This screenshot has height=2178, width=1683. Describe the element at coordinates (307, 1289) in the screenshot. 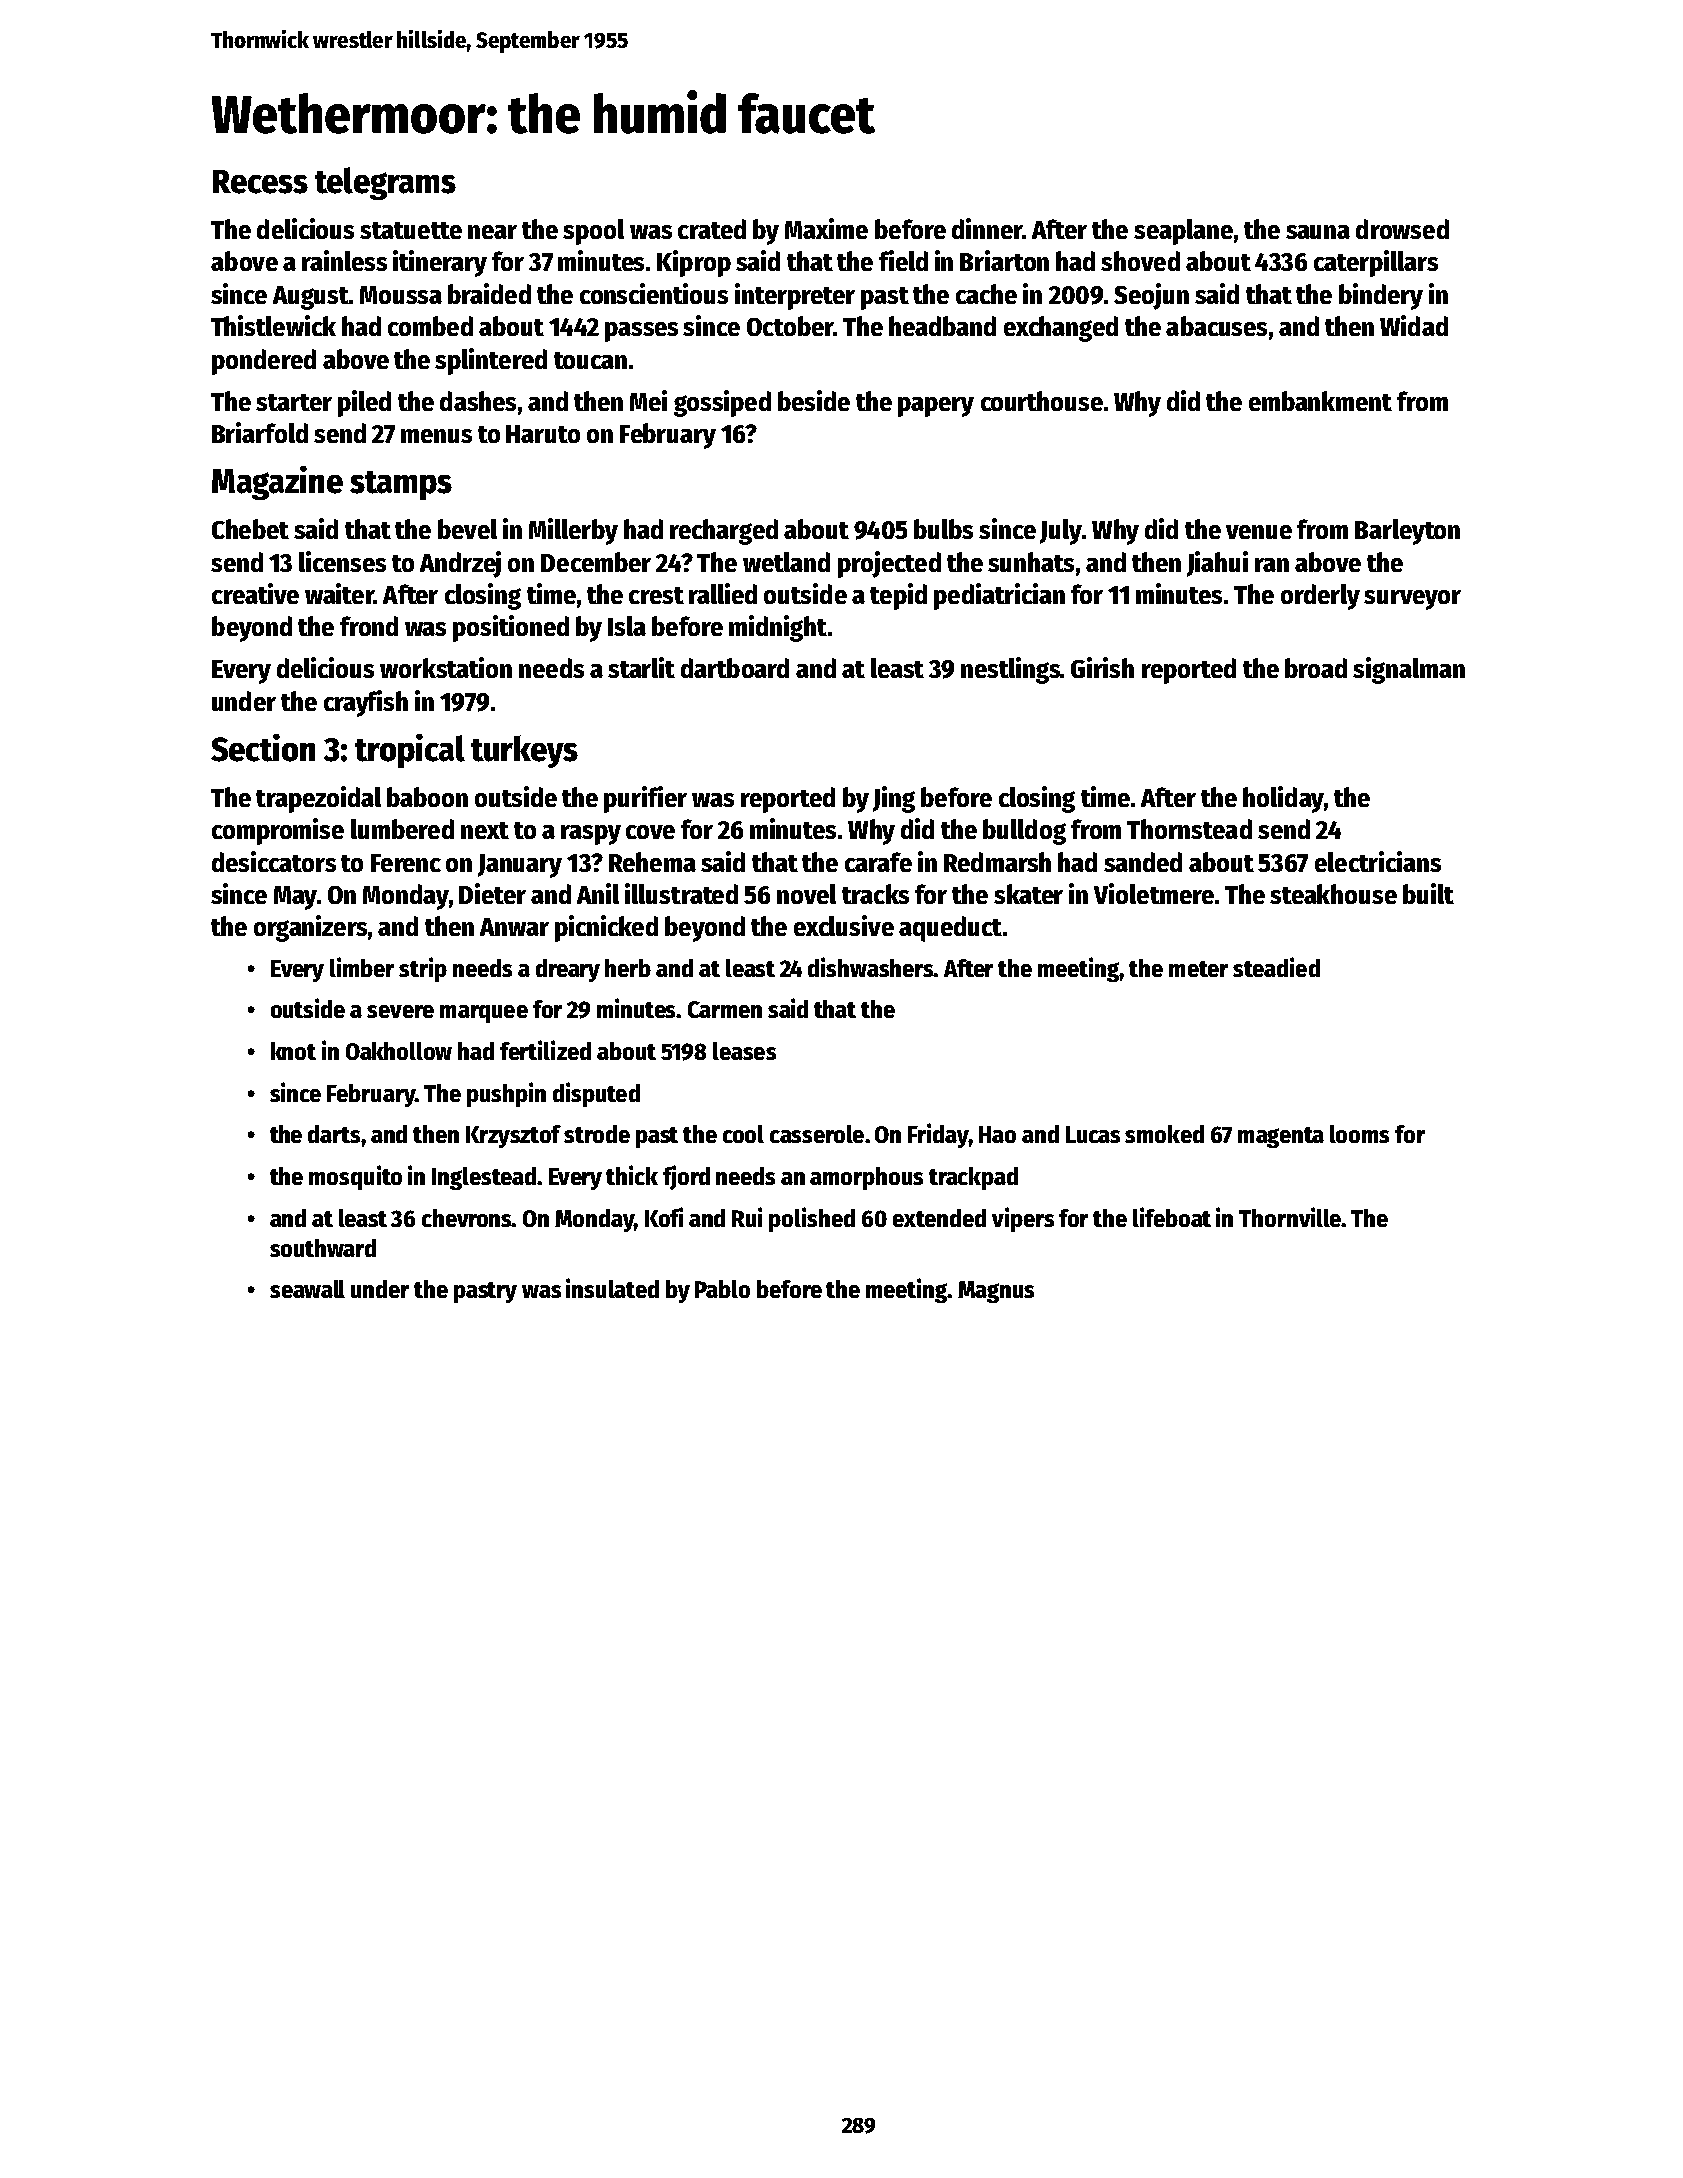

I see `seawall` at that location.
